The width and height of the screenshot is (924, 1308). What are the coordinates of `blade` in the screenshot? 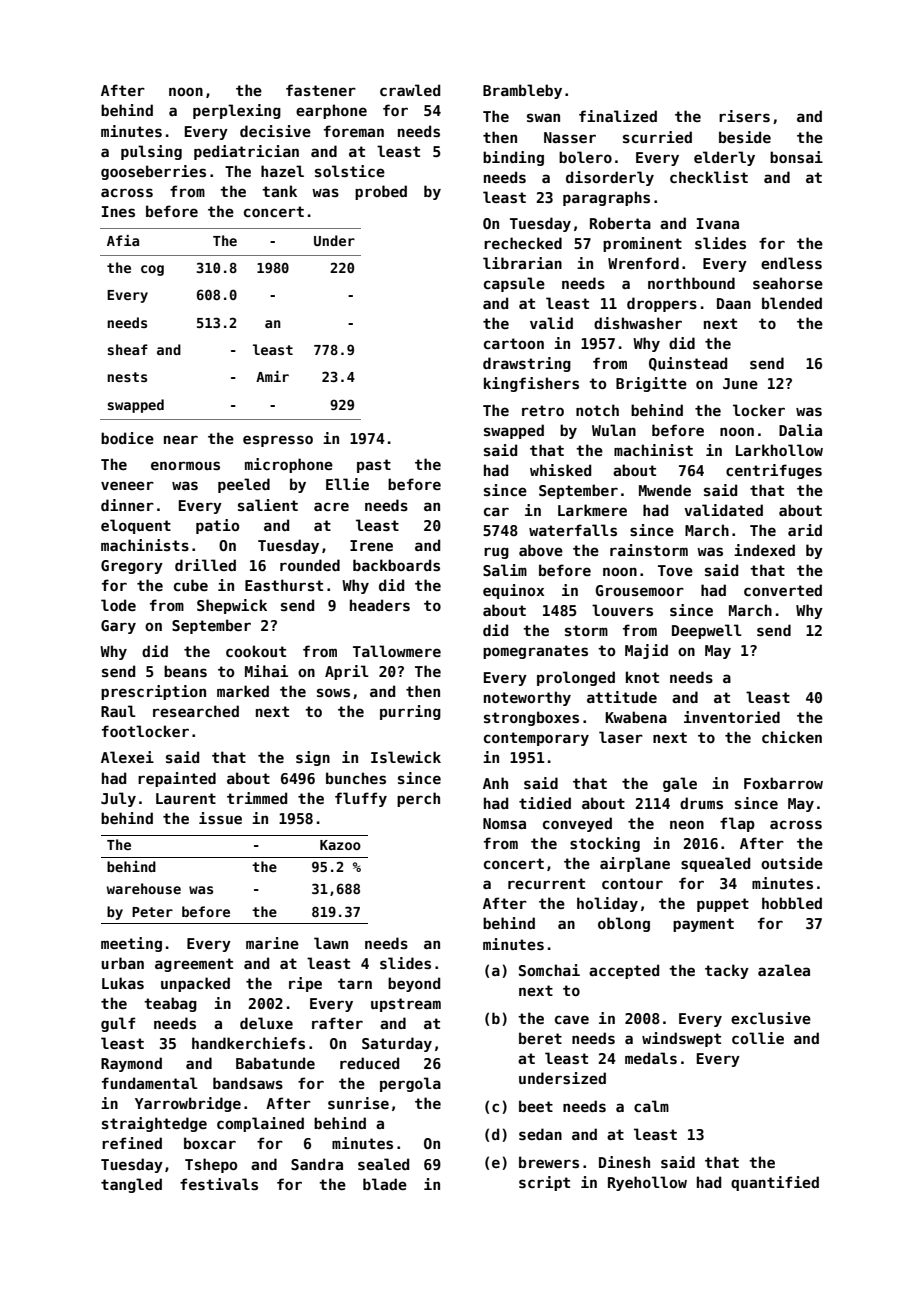 It's located at (385, 1184).
